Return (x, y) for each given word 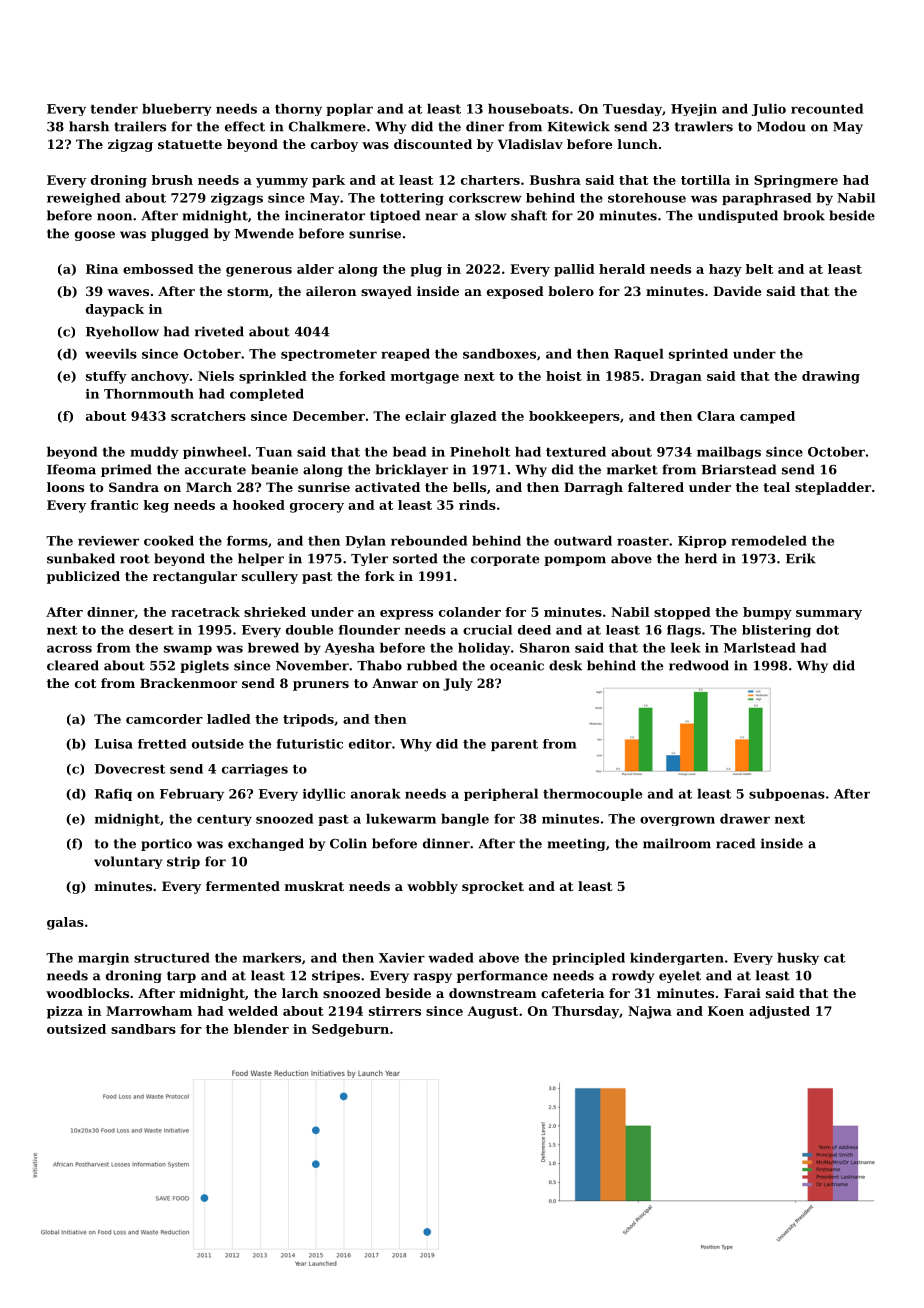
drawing (831, 377)
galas (65, 923)
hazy (725, 270)
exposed (515, 292)
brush (172, 180)
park (328, 181)
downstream (492, 993)
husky (798, 959)
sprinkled (273, 377)
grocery (317, 508)
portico (166, 844)
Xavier (402, 958)
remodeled (769, 541)
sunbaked (81, 558)
